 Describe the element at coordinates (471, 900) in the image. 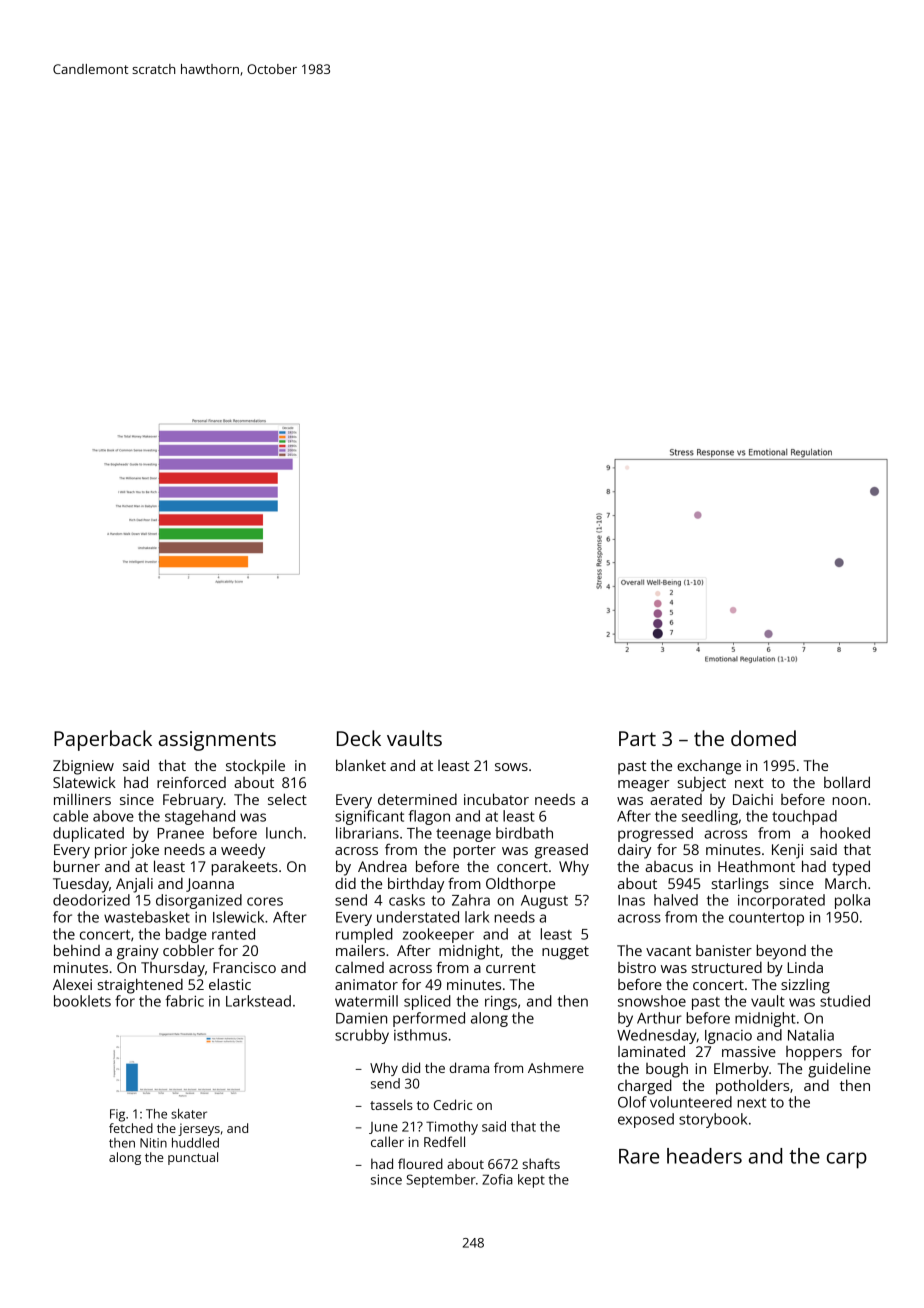

I see `Zahra` at that location.
